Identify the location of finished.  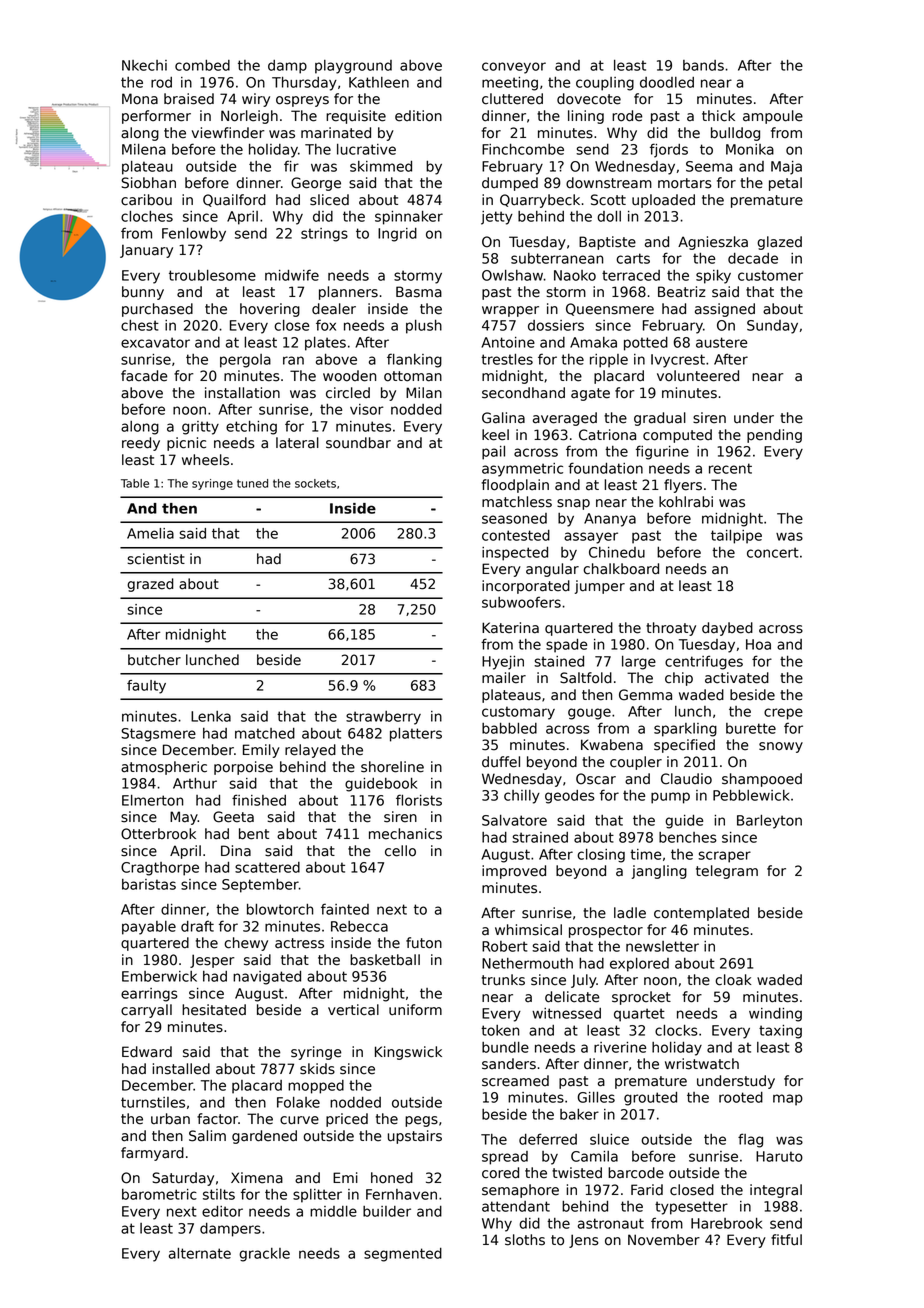
(259, 800).
